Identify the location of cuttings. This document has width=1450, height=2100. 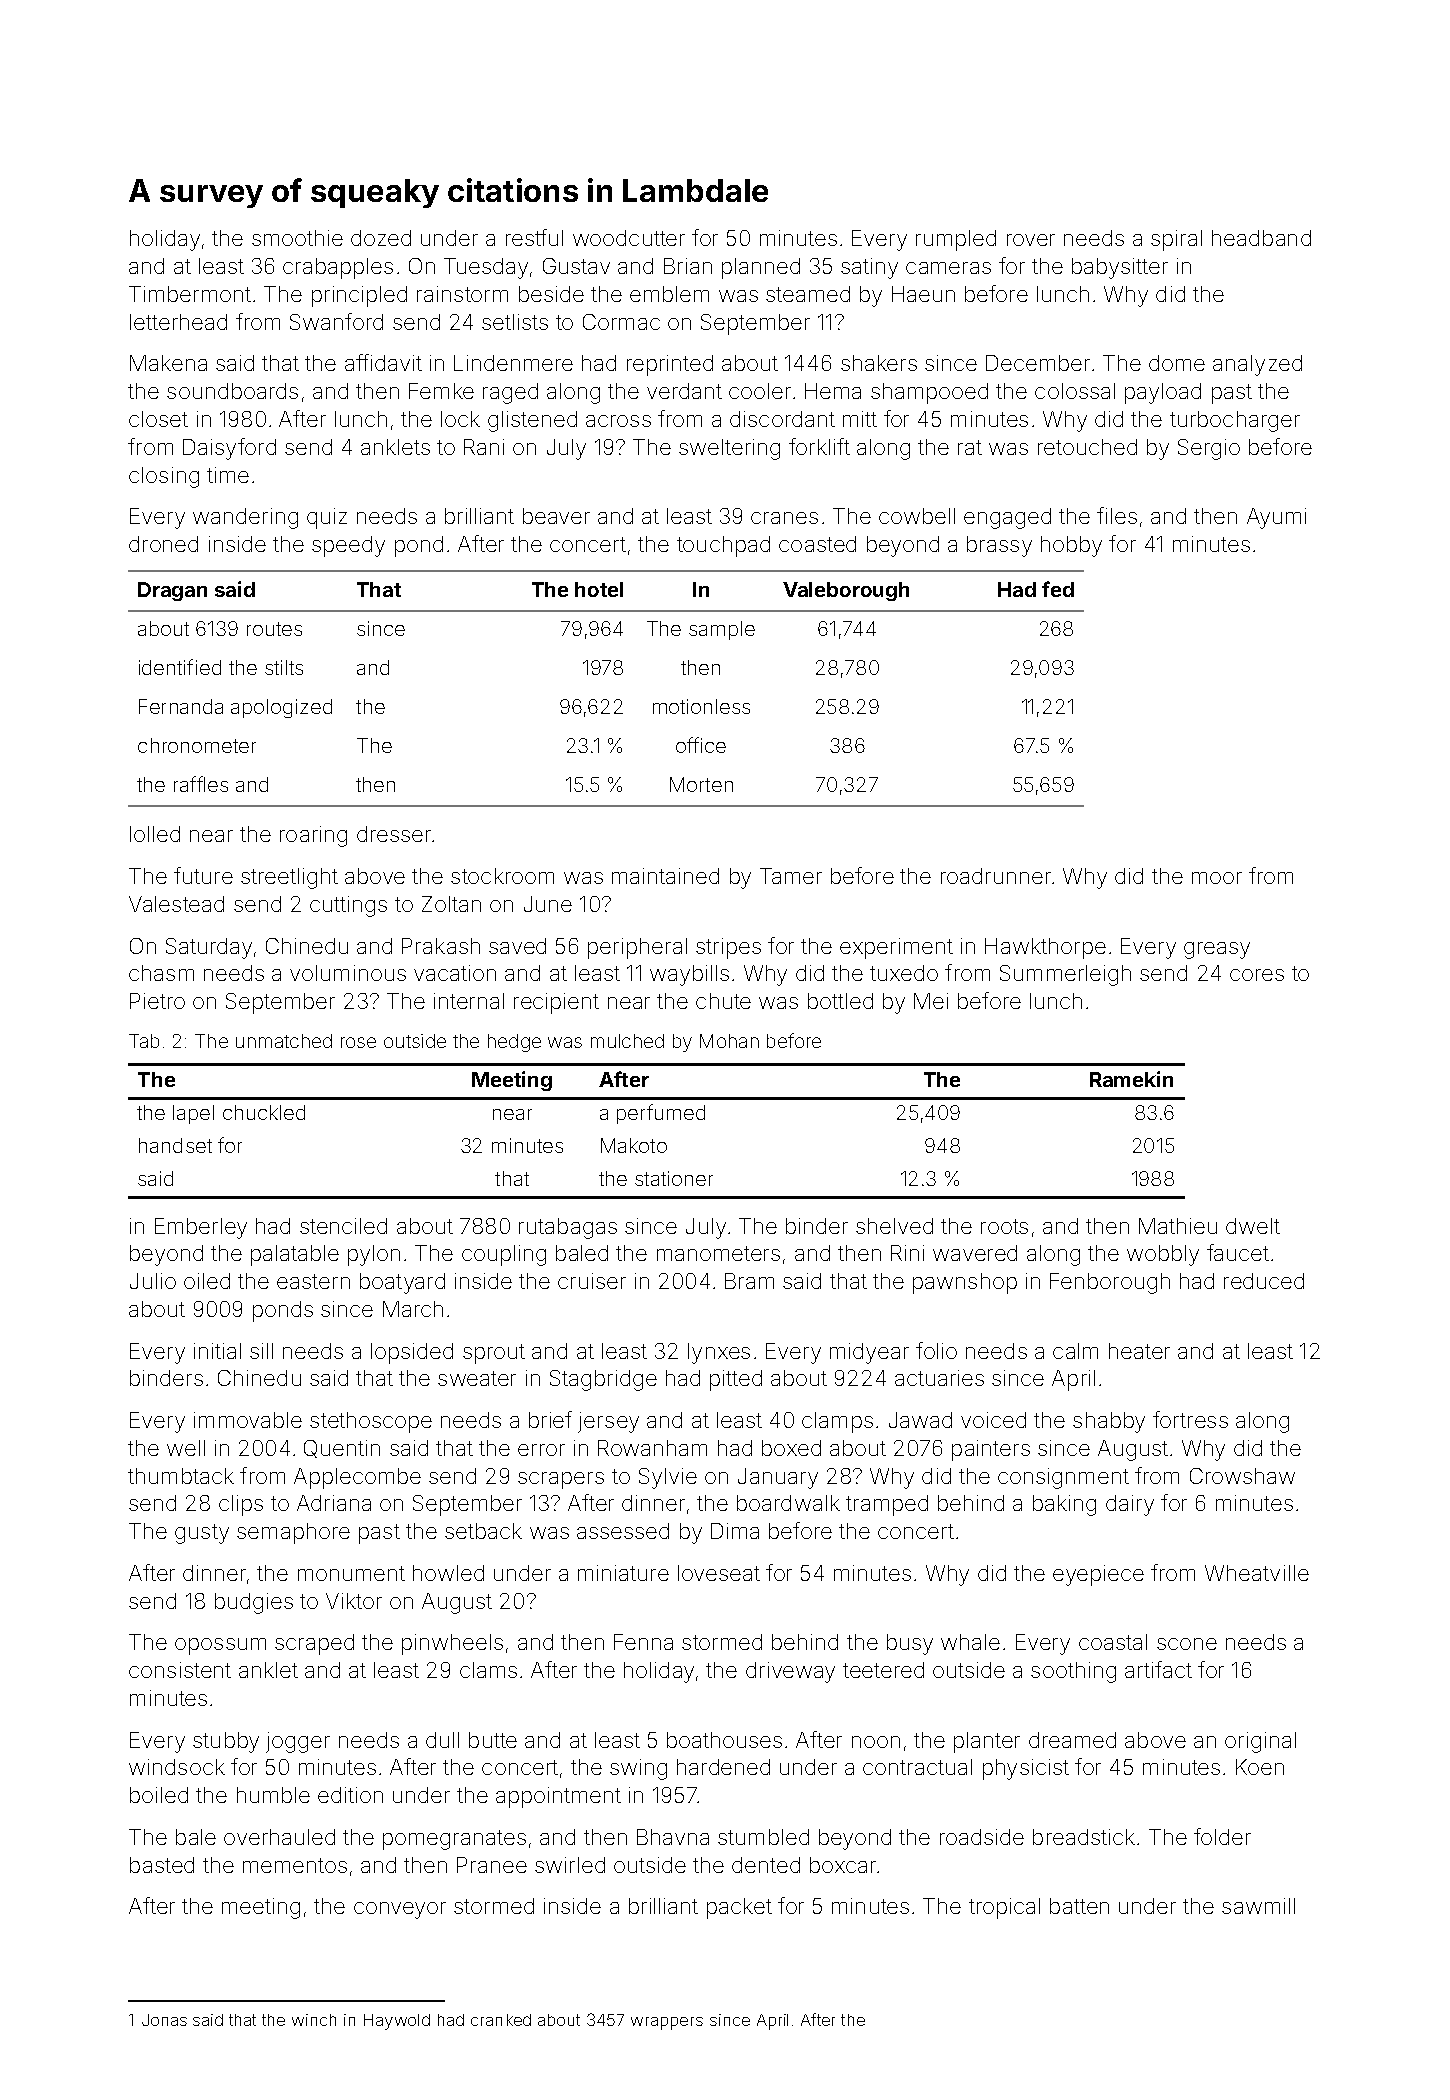
(348, 906).
